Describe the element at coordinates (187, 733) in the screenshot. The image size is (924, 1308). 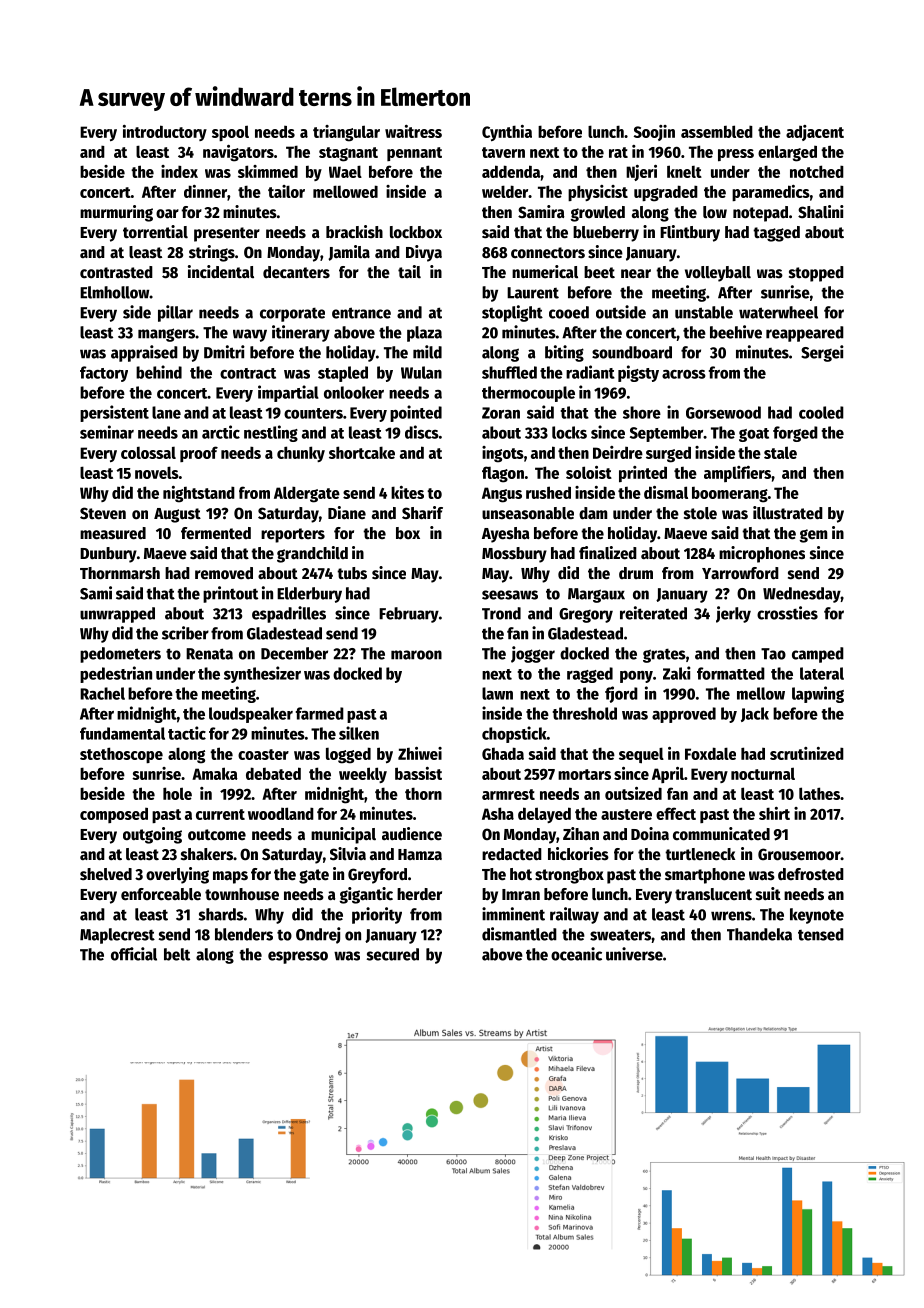
I see `tactic` at that location.
